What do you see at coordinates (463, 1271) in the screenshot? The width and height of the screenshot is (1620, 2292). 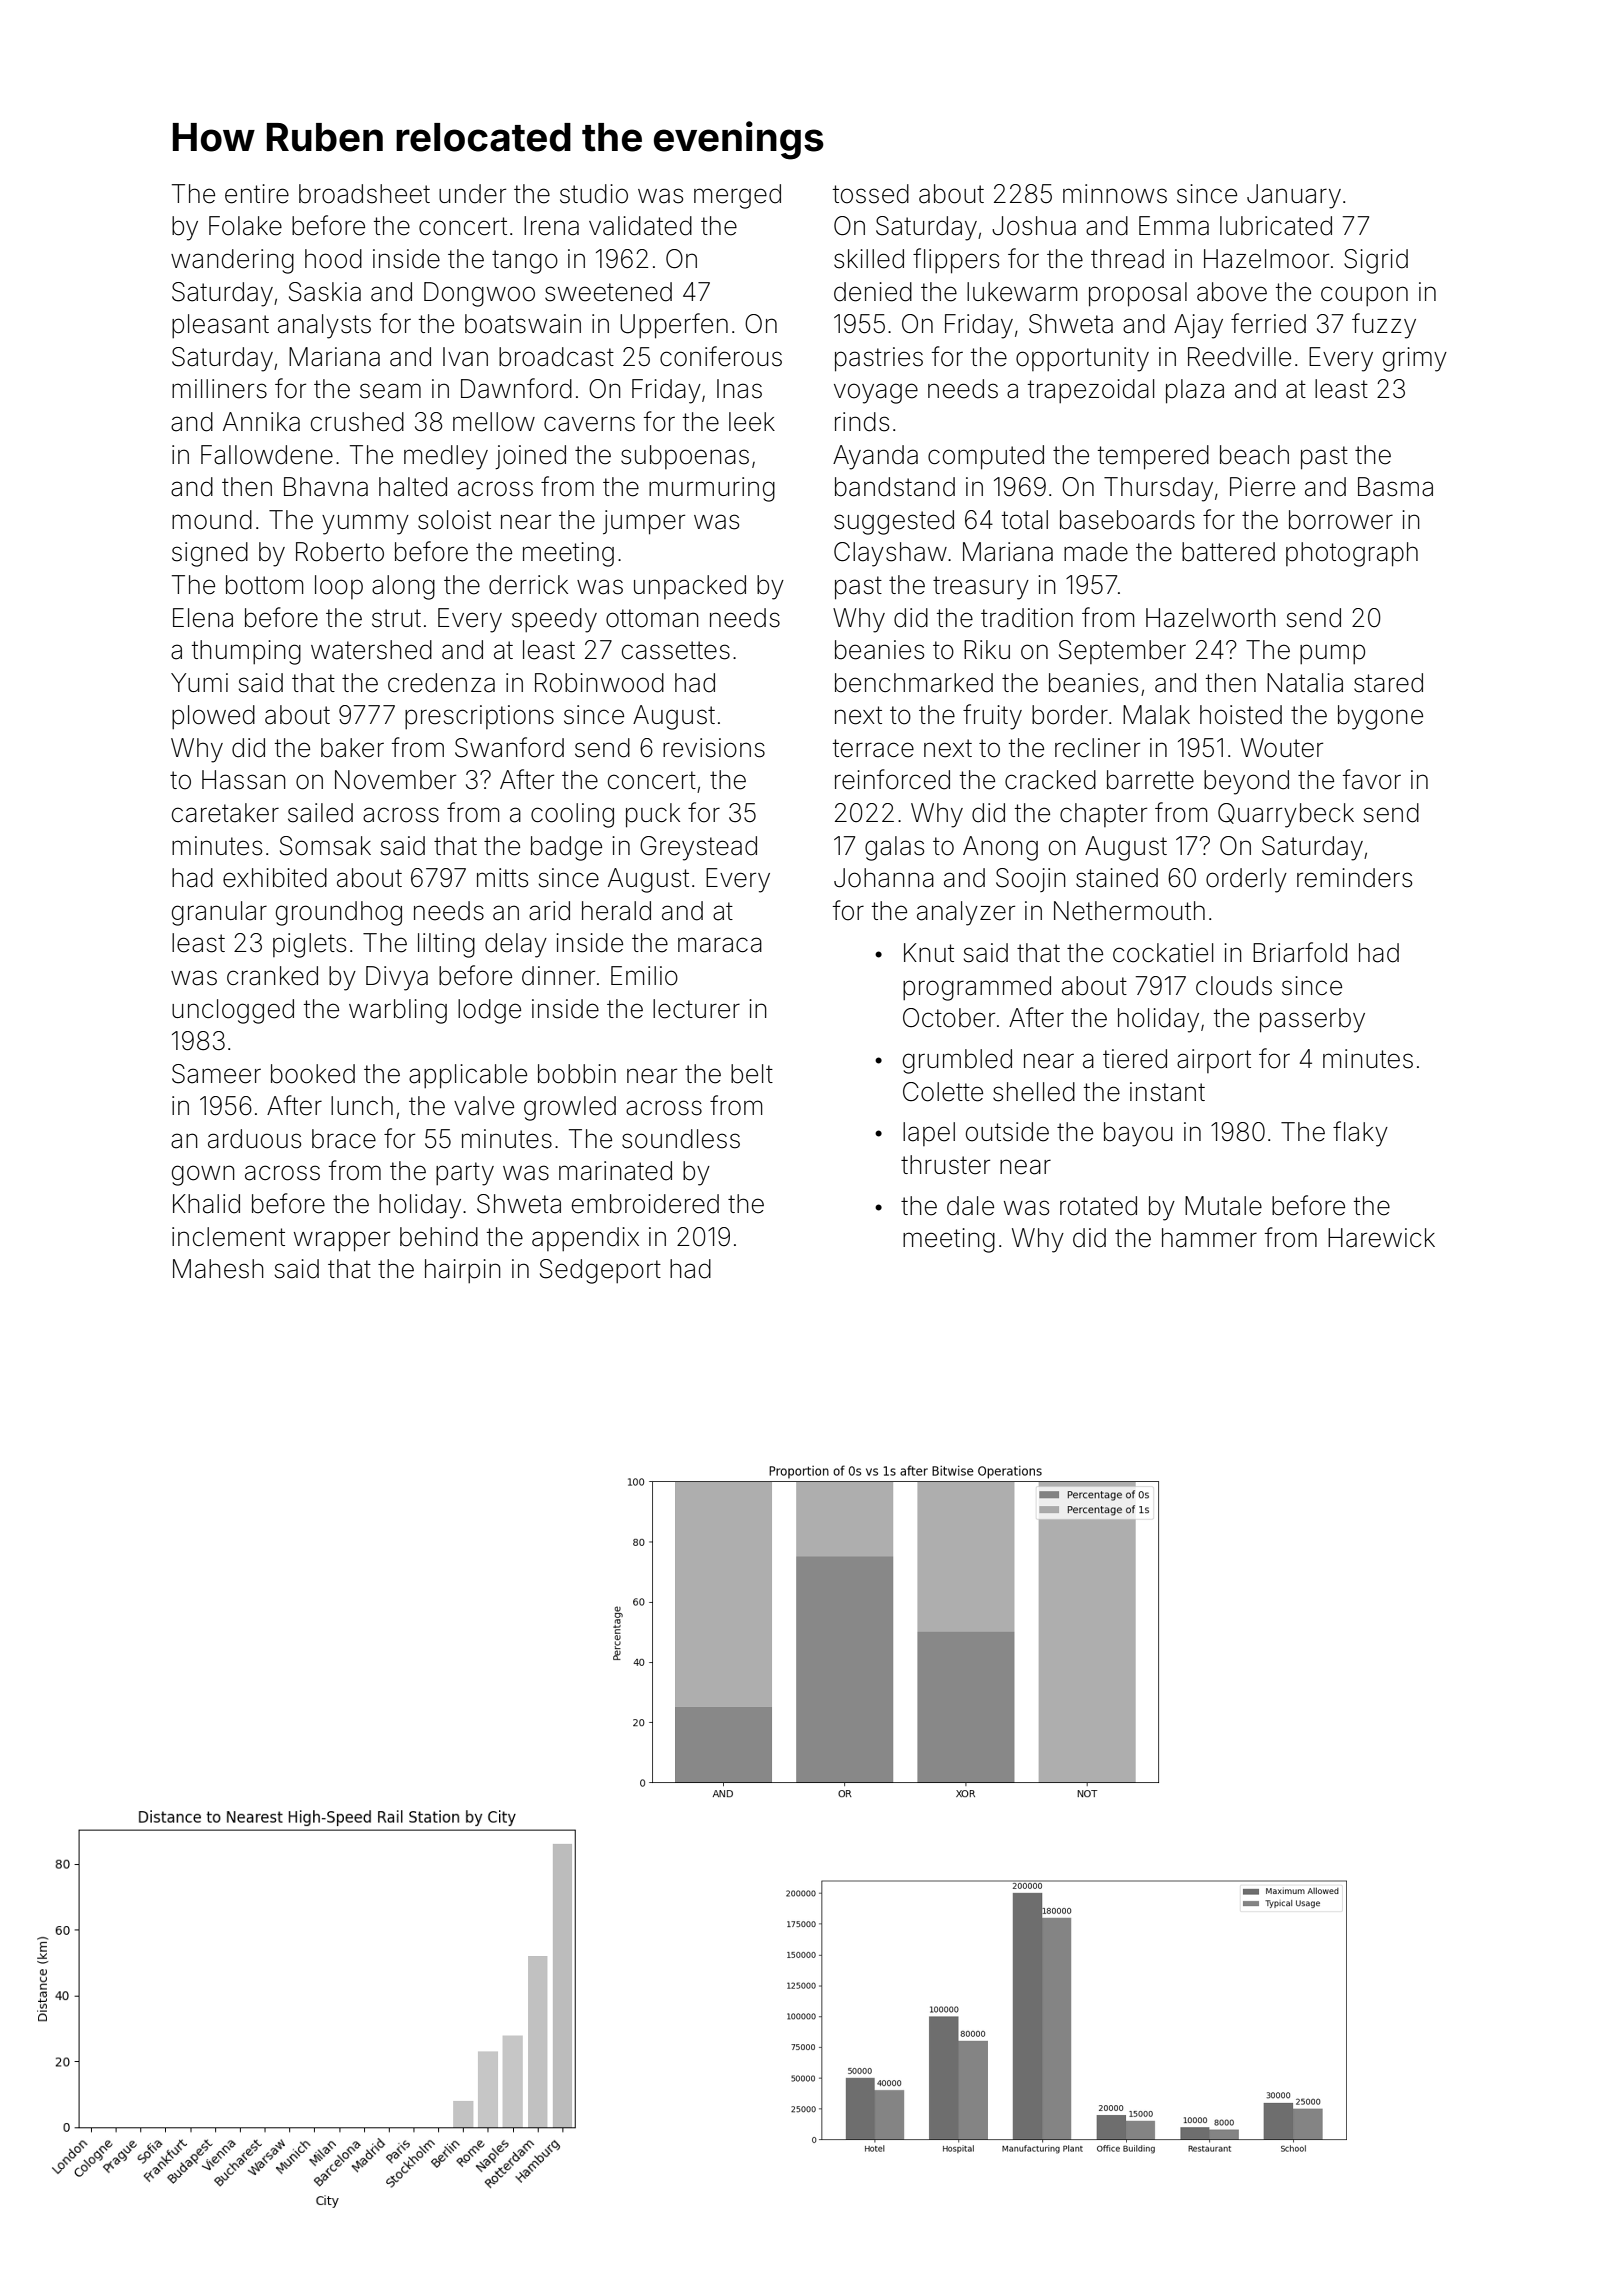 I see `hairpin` at bounding box center [463, 1271].
